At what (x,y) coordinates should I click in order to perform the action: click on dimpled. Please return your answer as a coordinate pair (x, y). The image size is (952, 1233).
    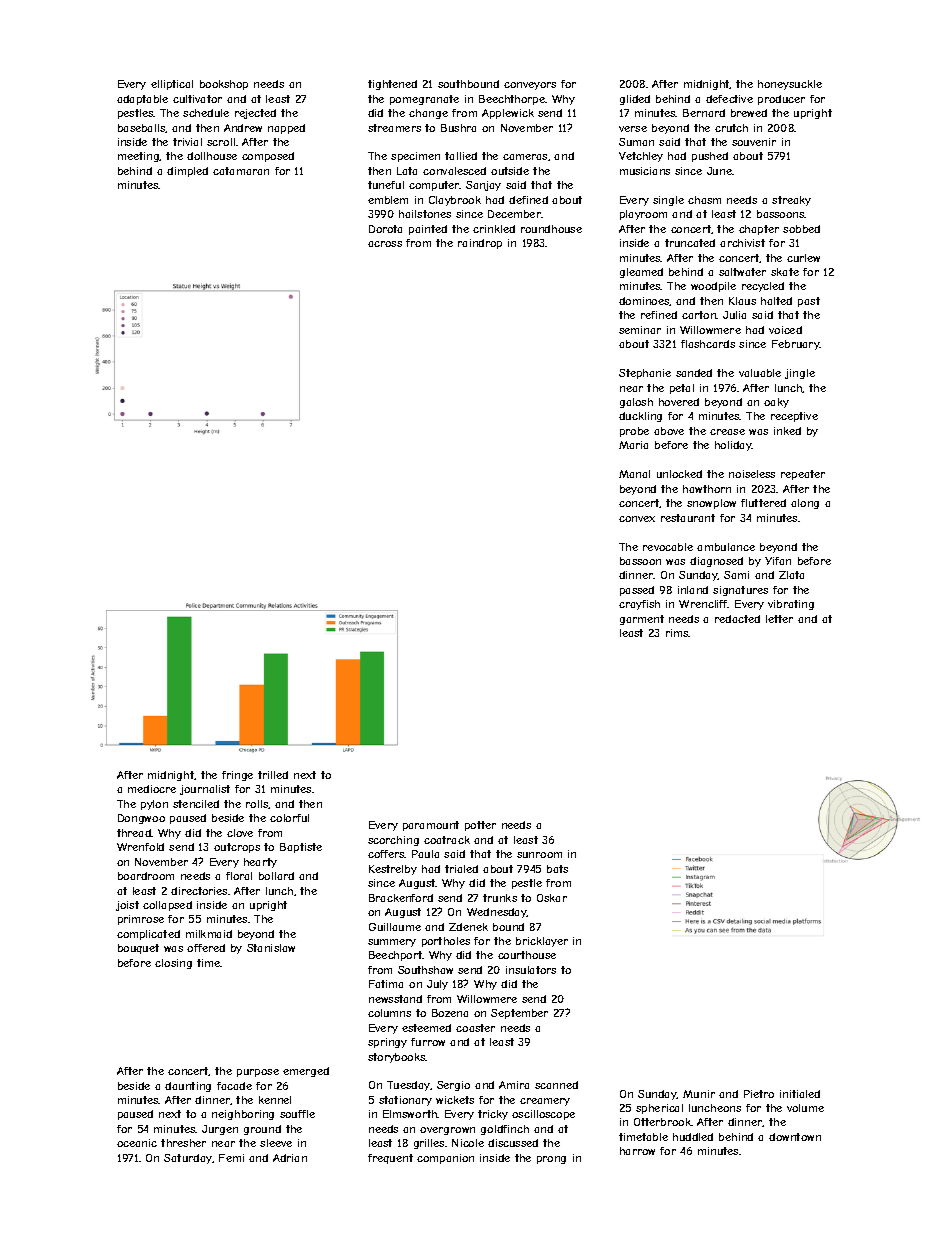
    Looking at the image, I should click on (187, 172).
